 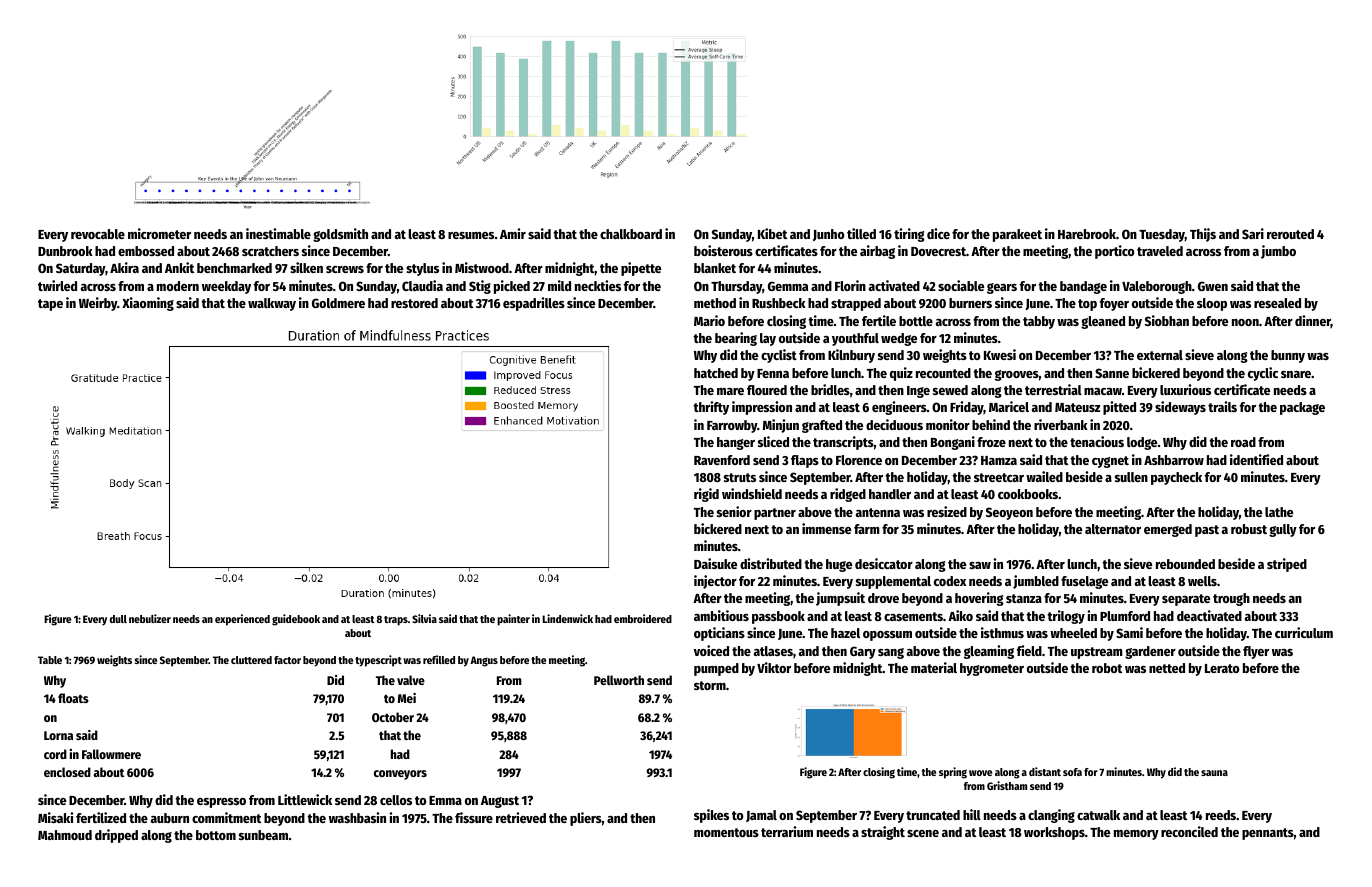 What do you see at coordinates (1214, 773) in the image?
I see `sauna` at bounding box center [1214, 773].
